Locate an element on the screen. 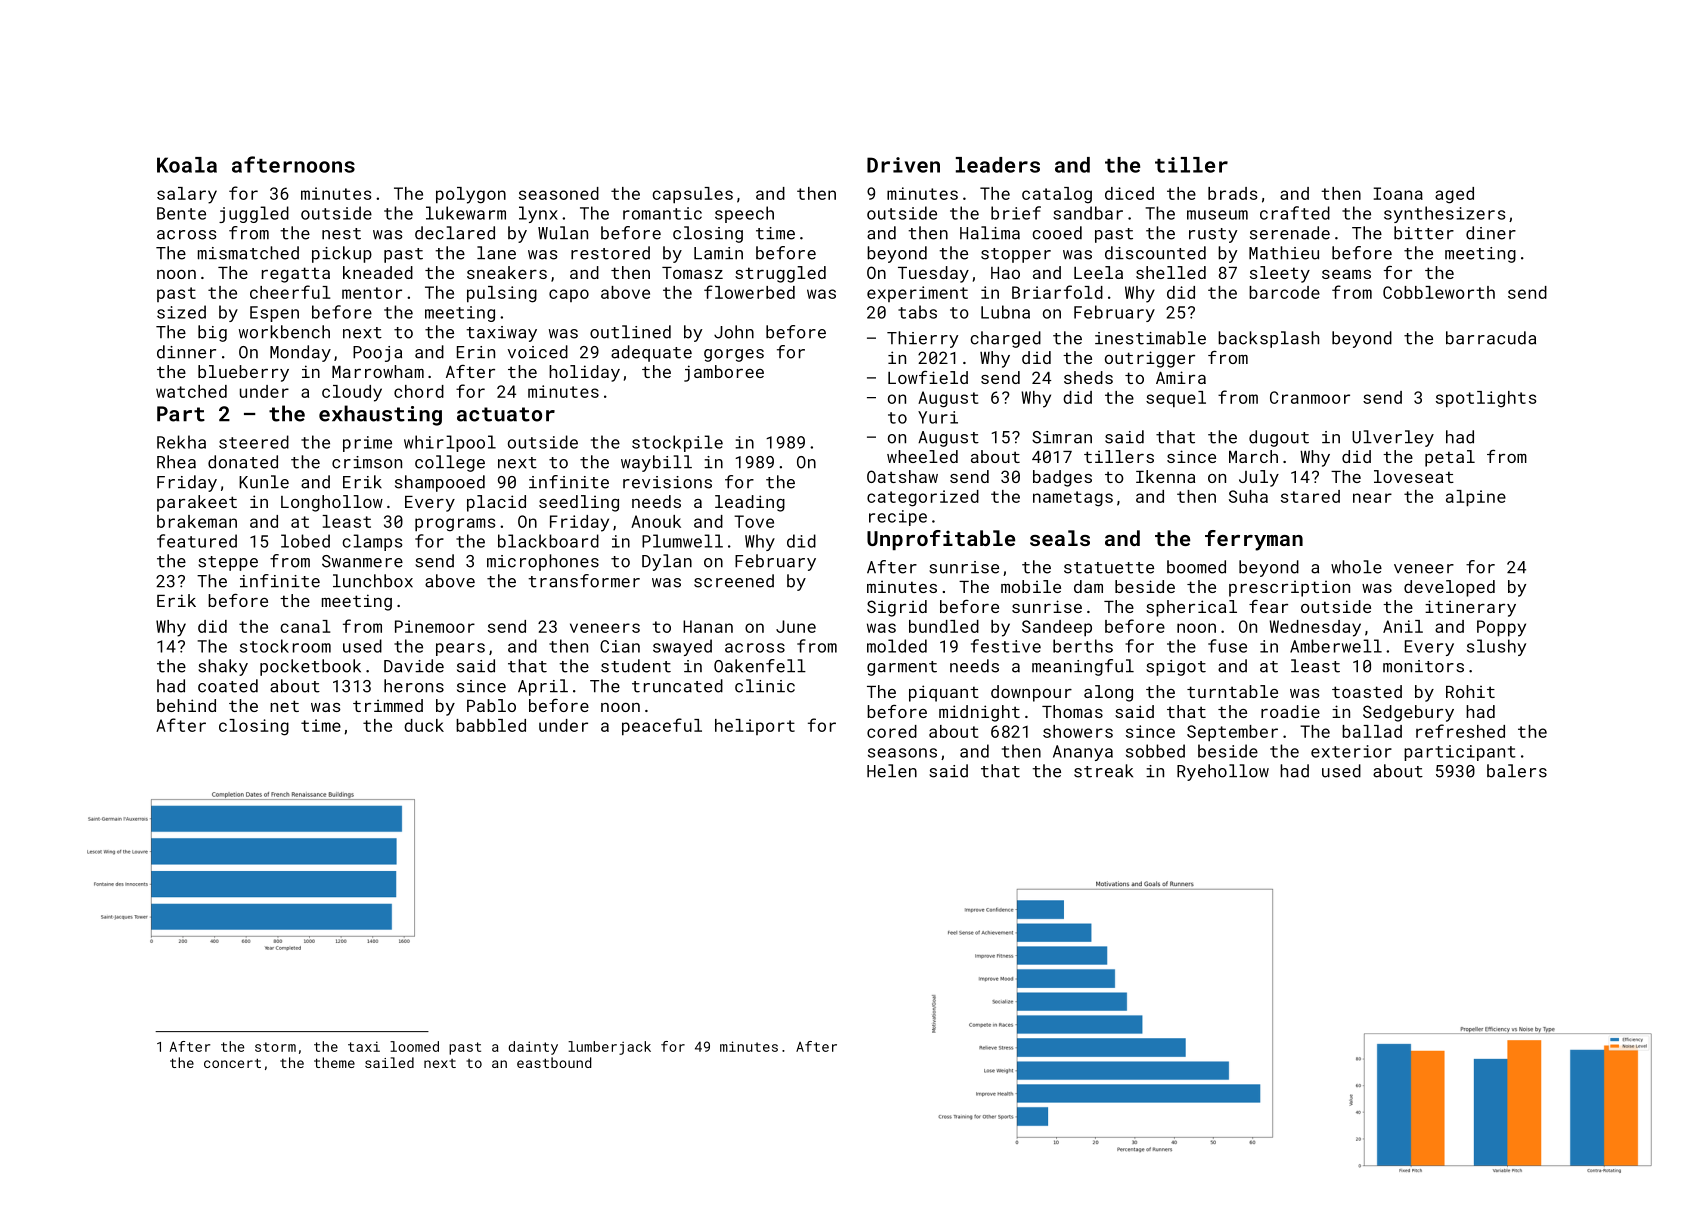  jamboree is located at coordinates (724, 373).
